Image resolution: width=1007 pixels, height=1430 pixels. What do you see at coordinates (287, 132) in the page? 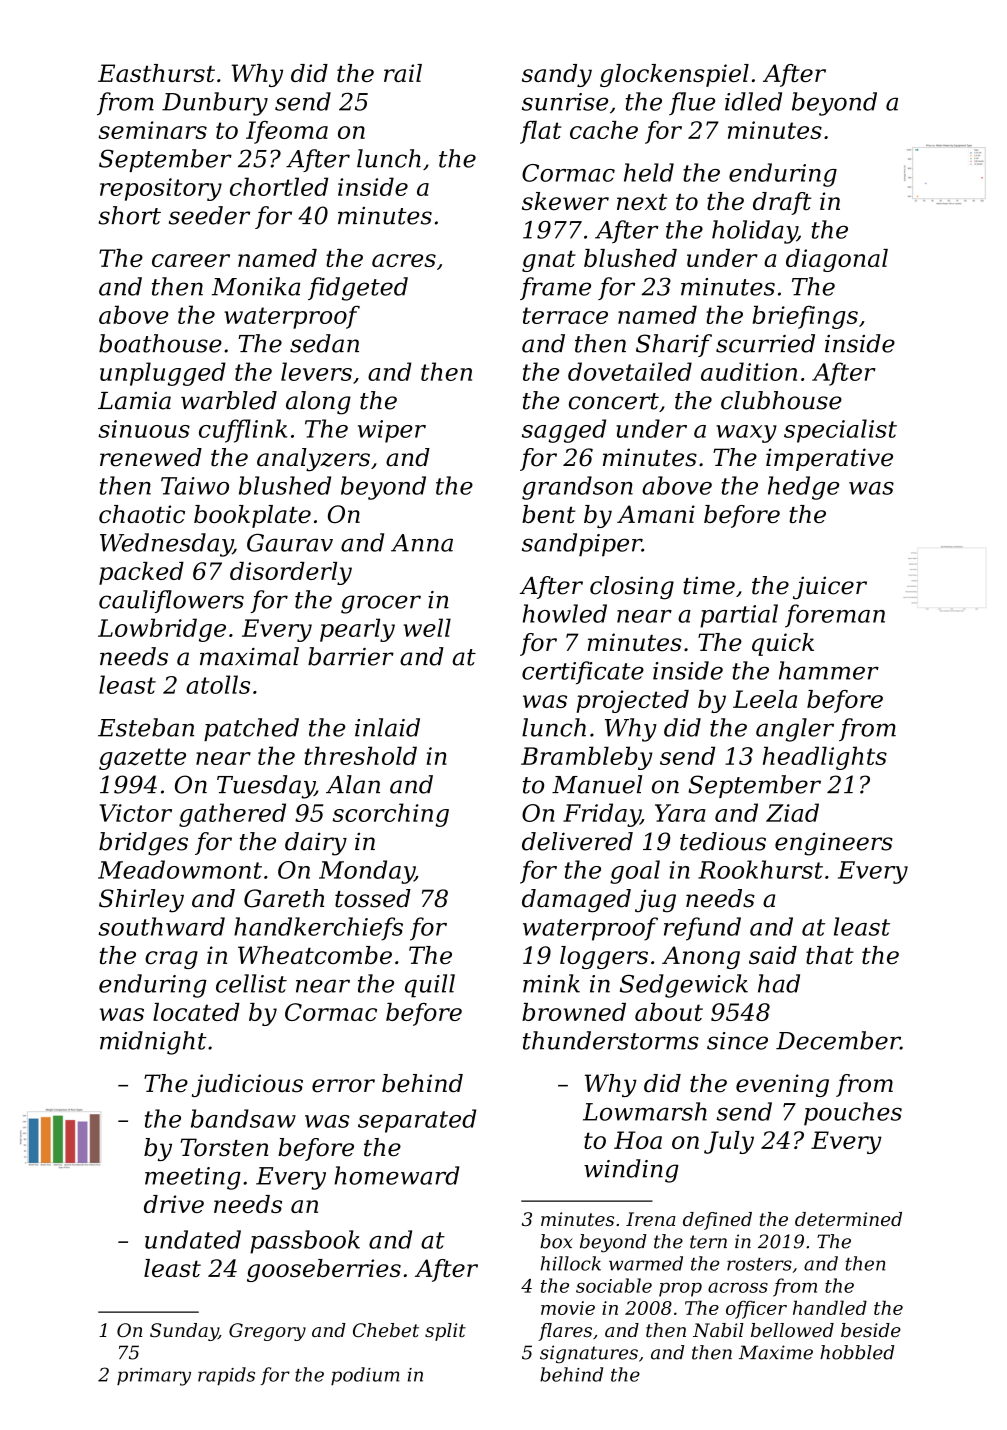
I see `Ifeoma` at bounding box center [287, 132].
